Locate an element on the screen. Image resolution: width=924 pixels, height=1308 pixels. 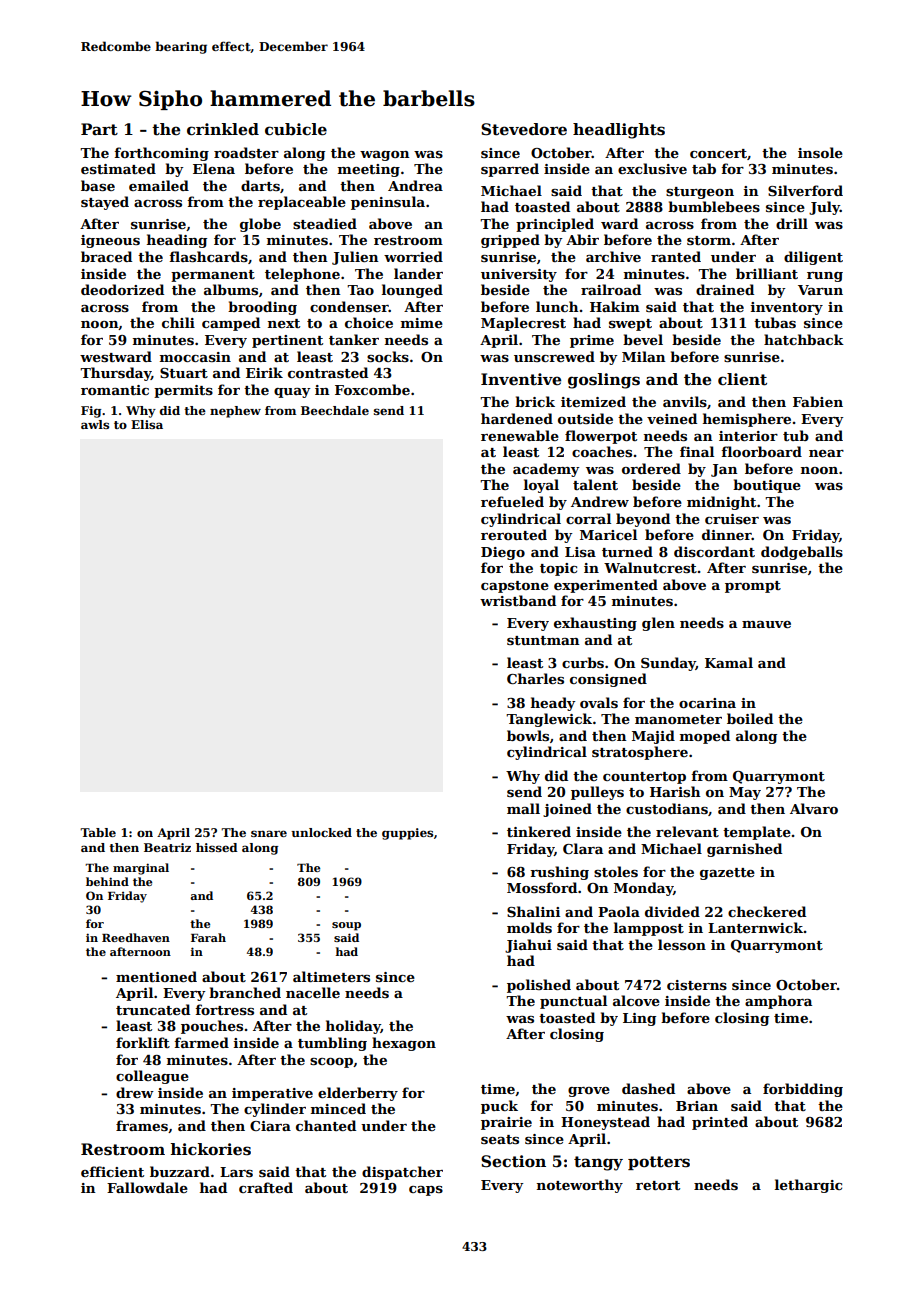
dinner is located at coordinates (727, 534).
